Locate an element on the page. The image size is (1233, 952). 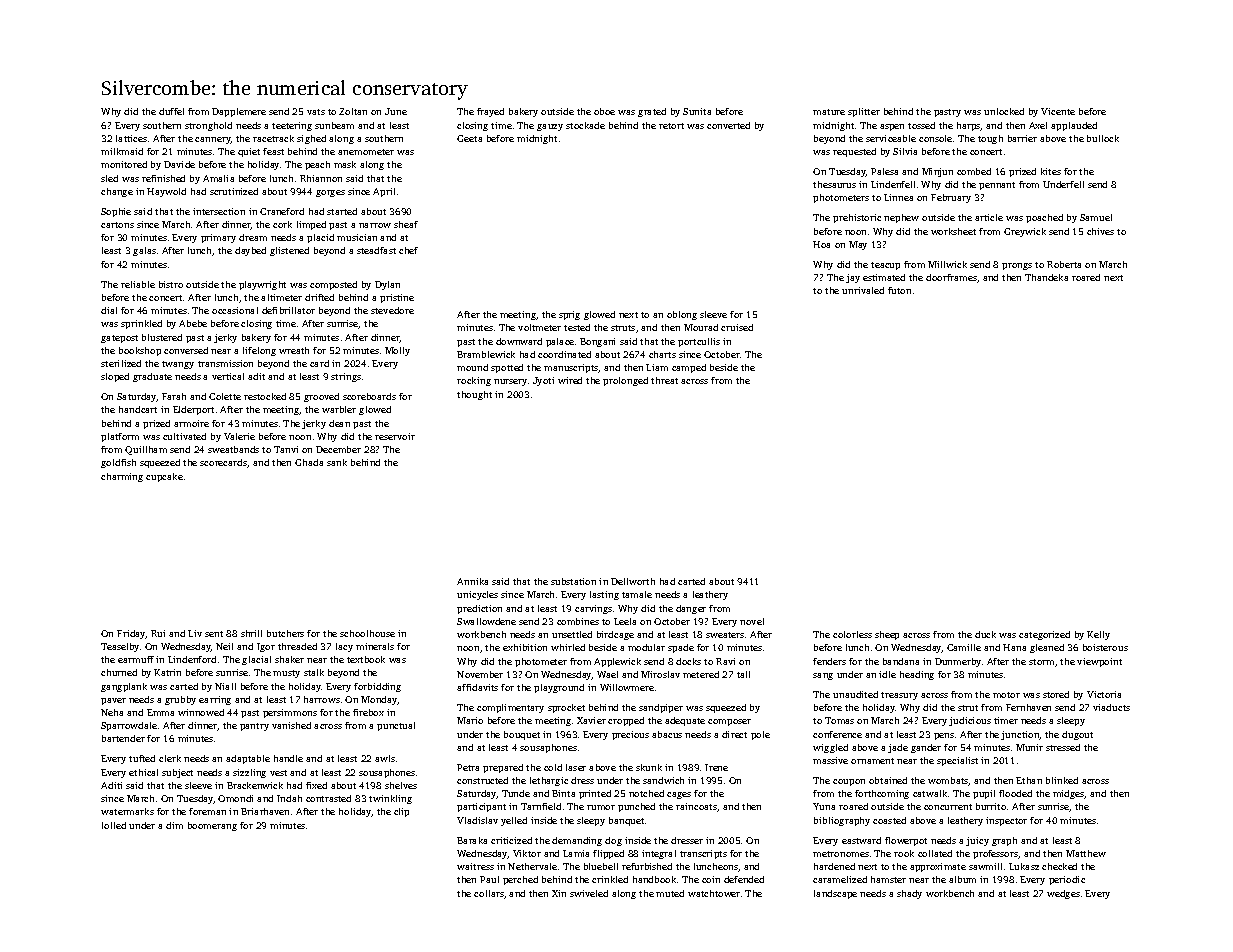
Kelly is located at coordinates (1098, 635).
